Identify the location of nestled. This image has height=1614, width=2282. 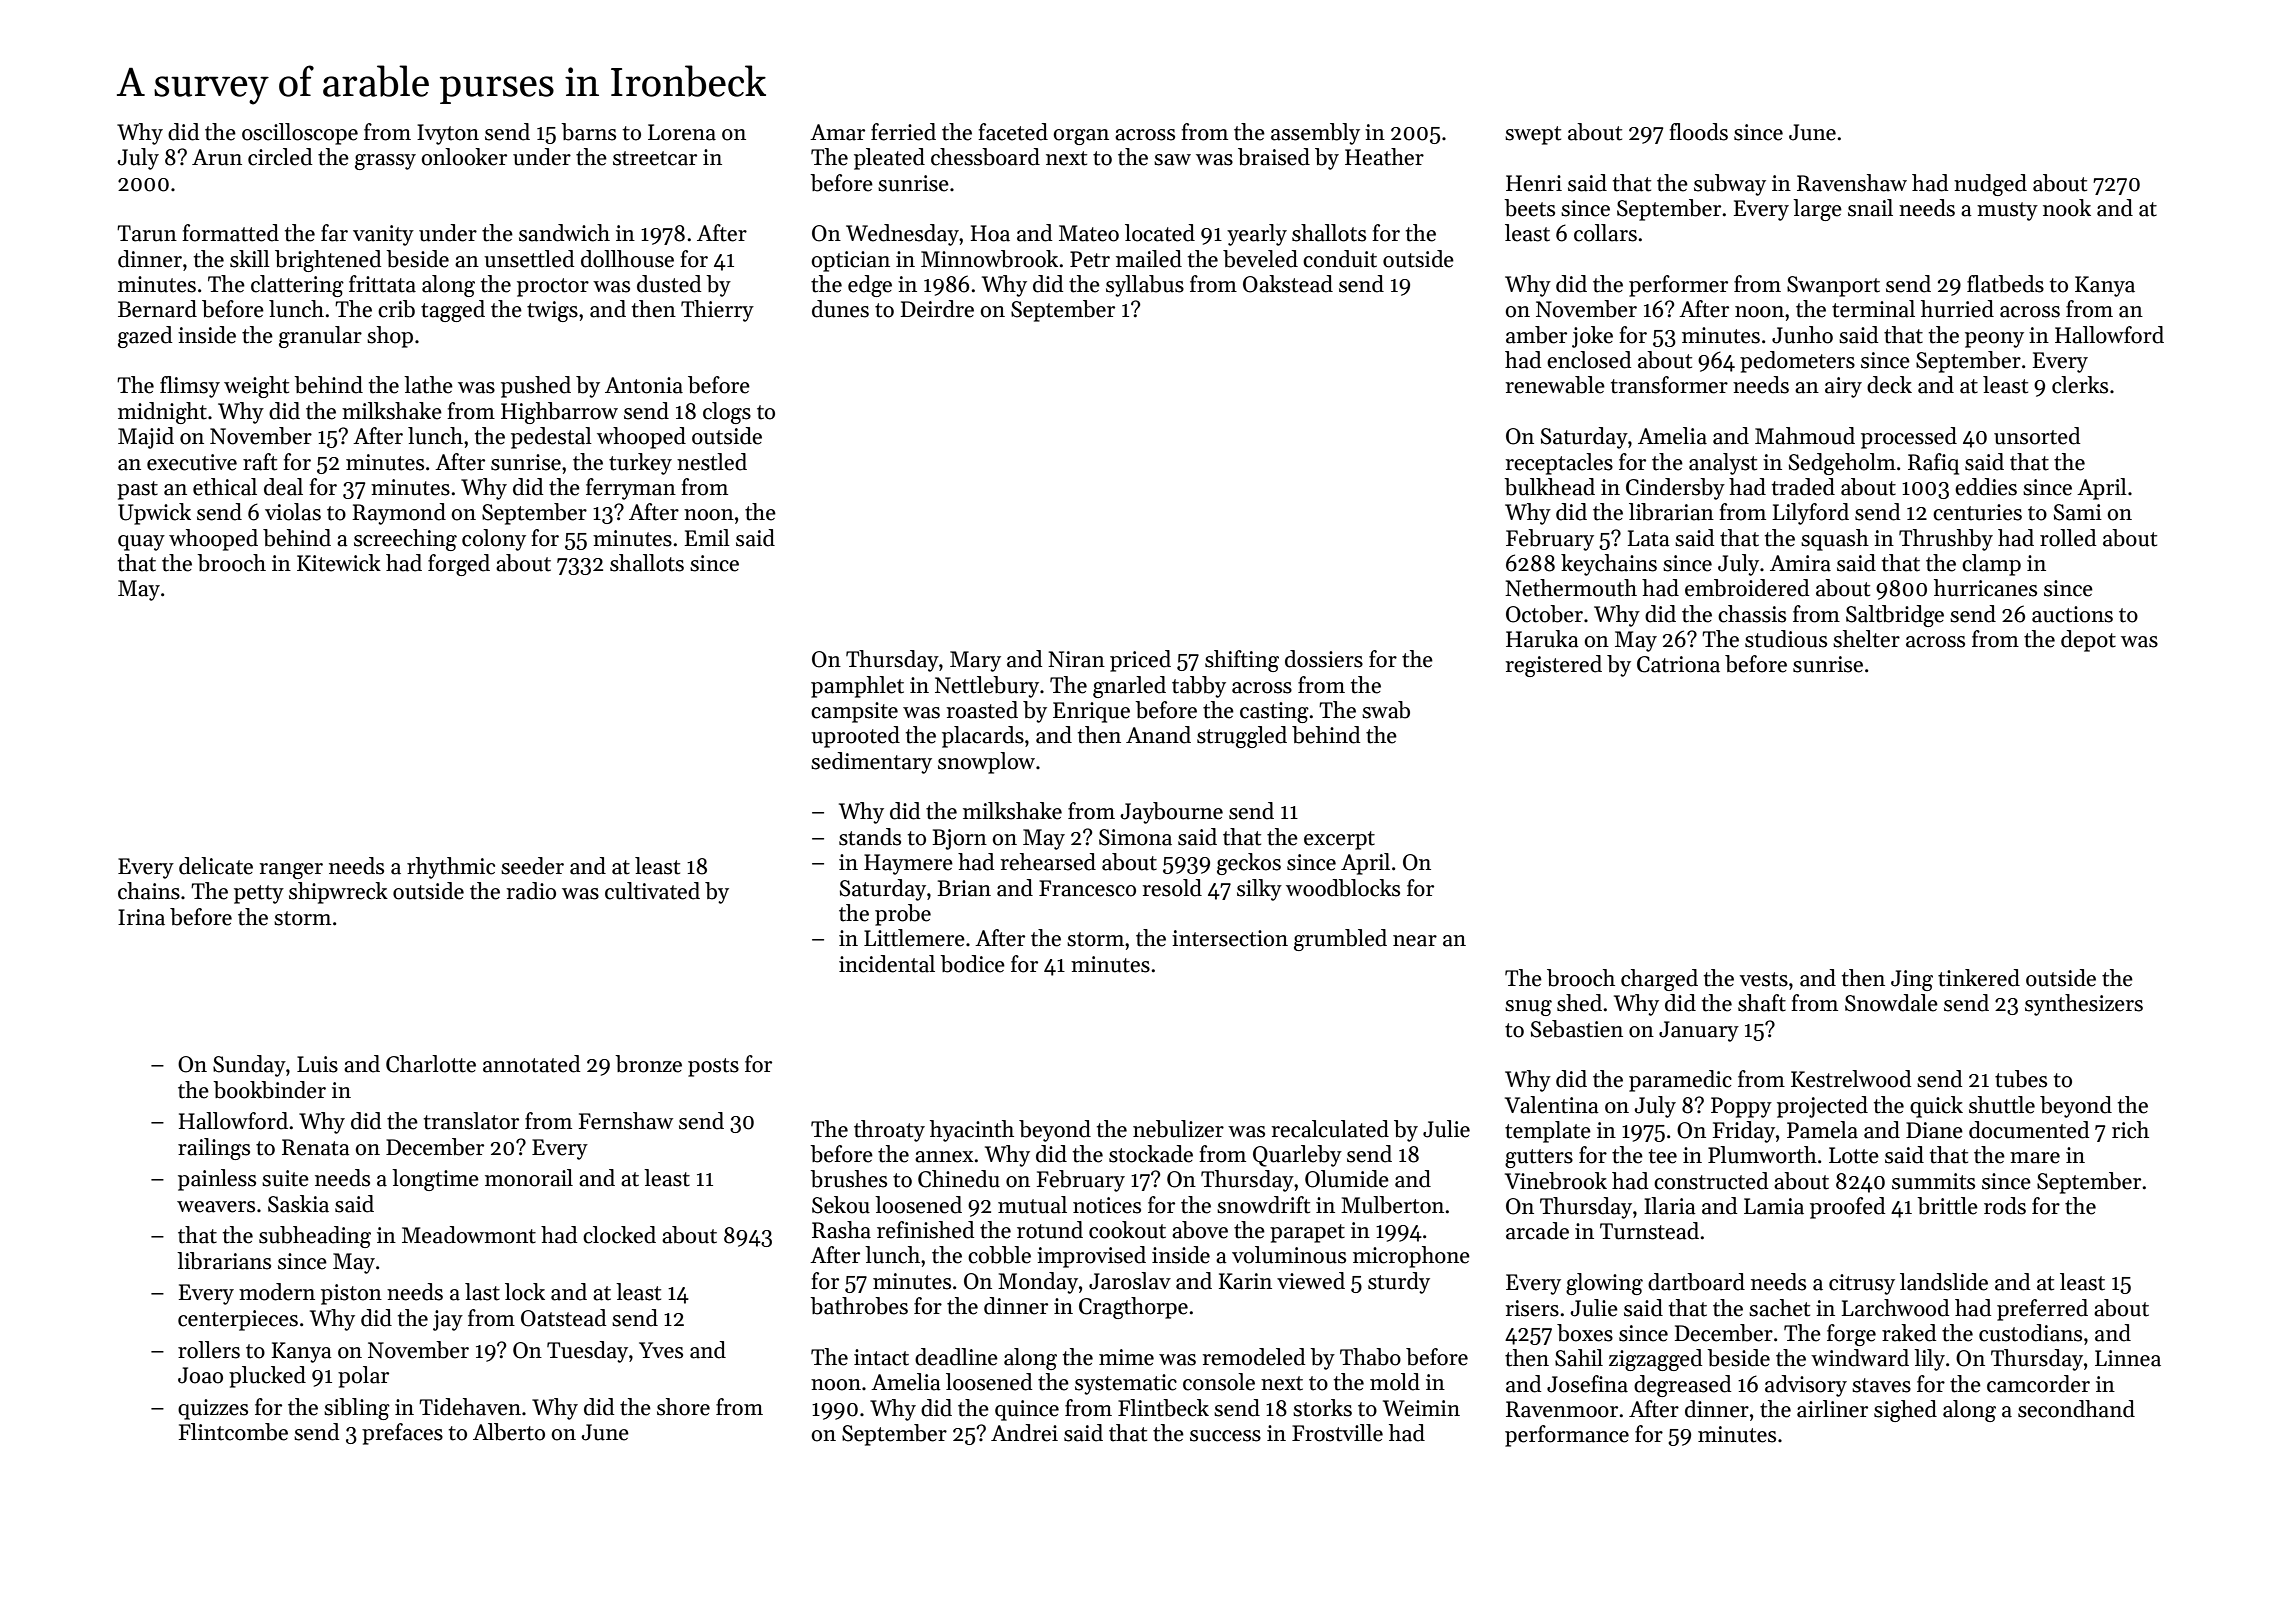
(712, 462).
